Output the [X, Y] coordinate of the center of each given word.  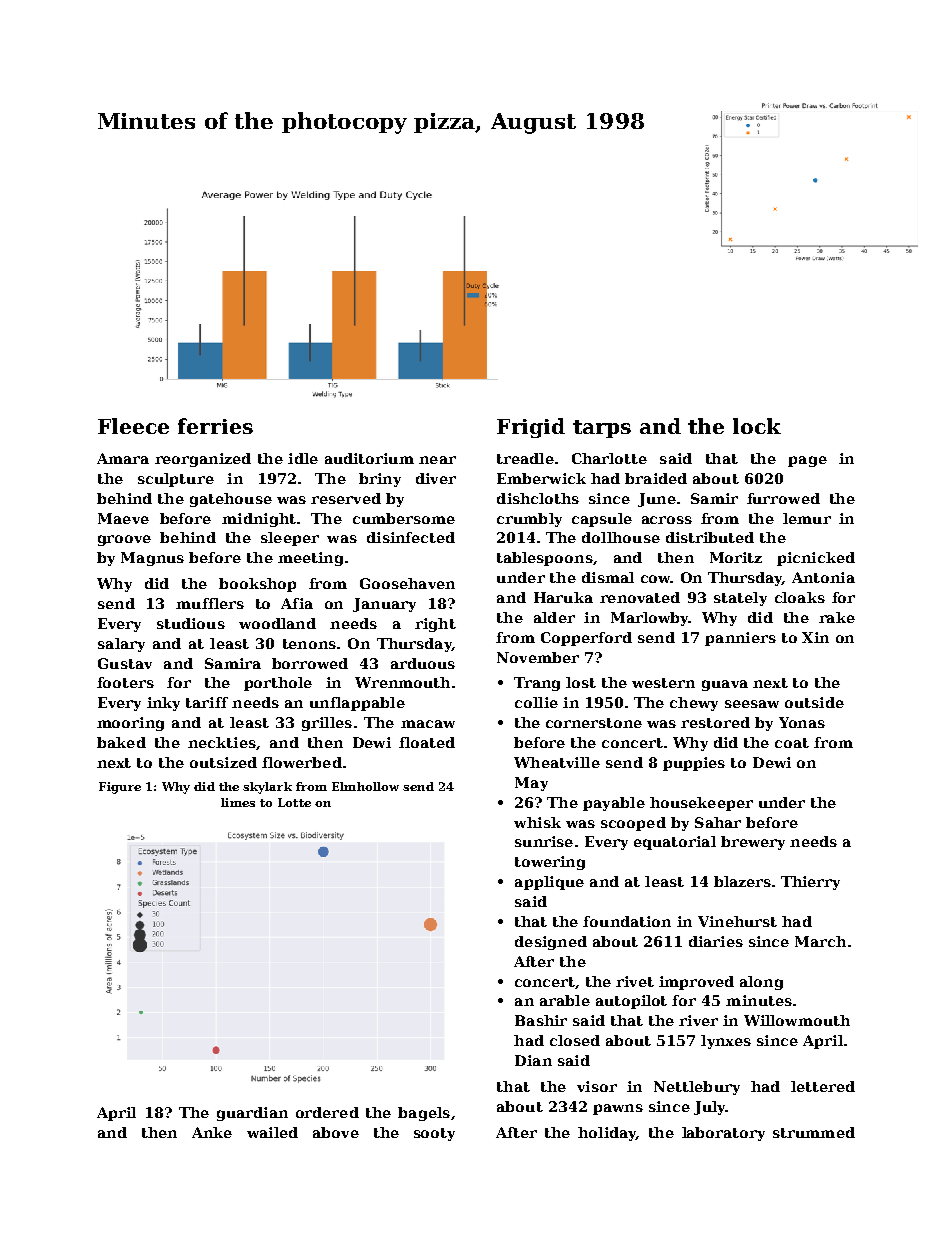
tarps [602, 429]
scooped [633, 824]
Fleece [133, 426]
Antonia [823, 577]
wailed [272, 1132]
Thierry [810, 883]
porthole [278, 684]
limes [238, 802]
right [435, 625]
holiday [607, 1134]
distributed [710, 537]
